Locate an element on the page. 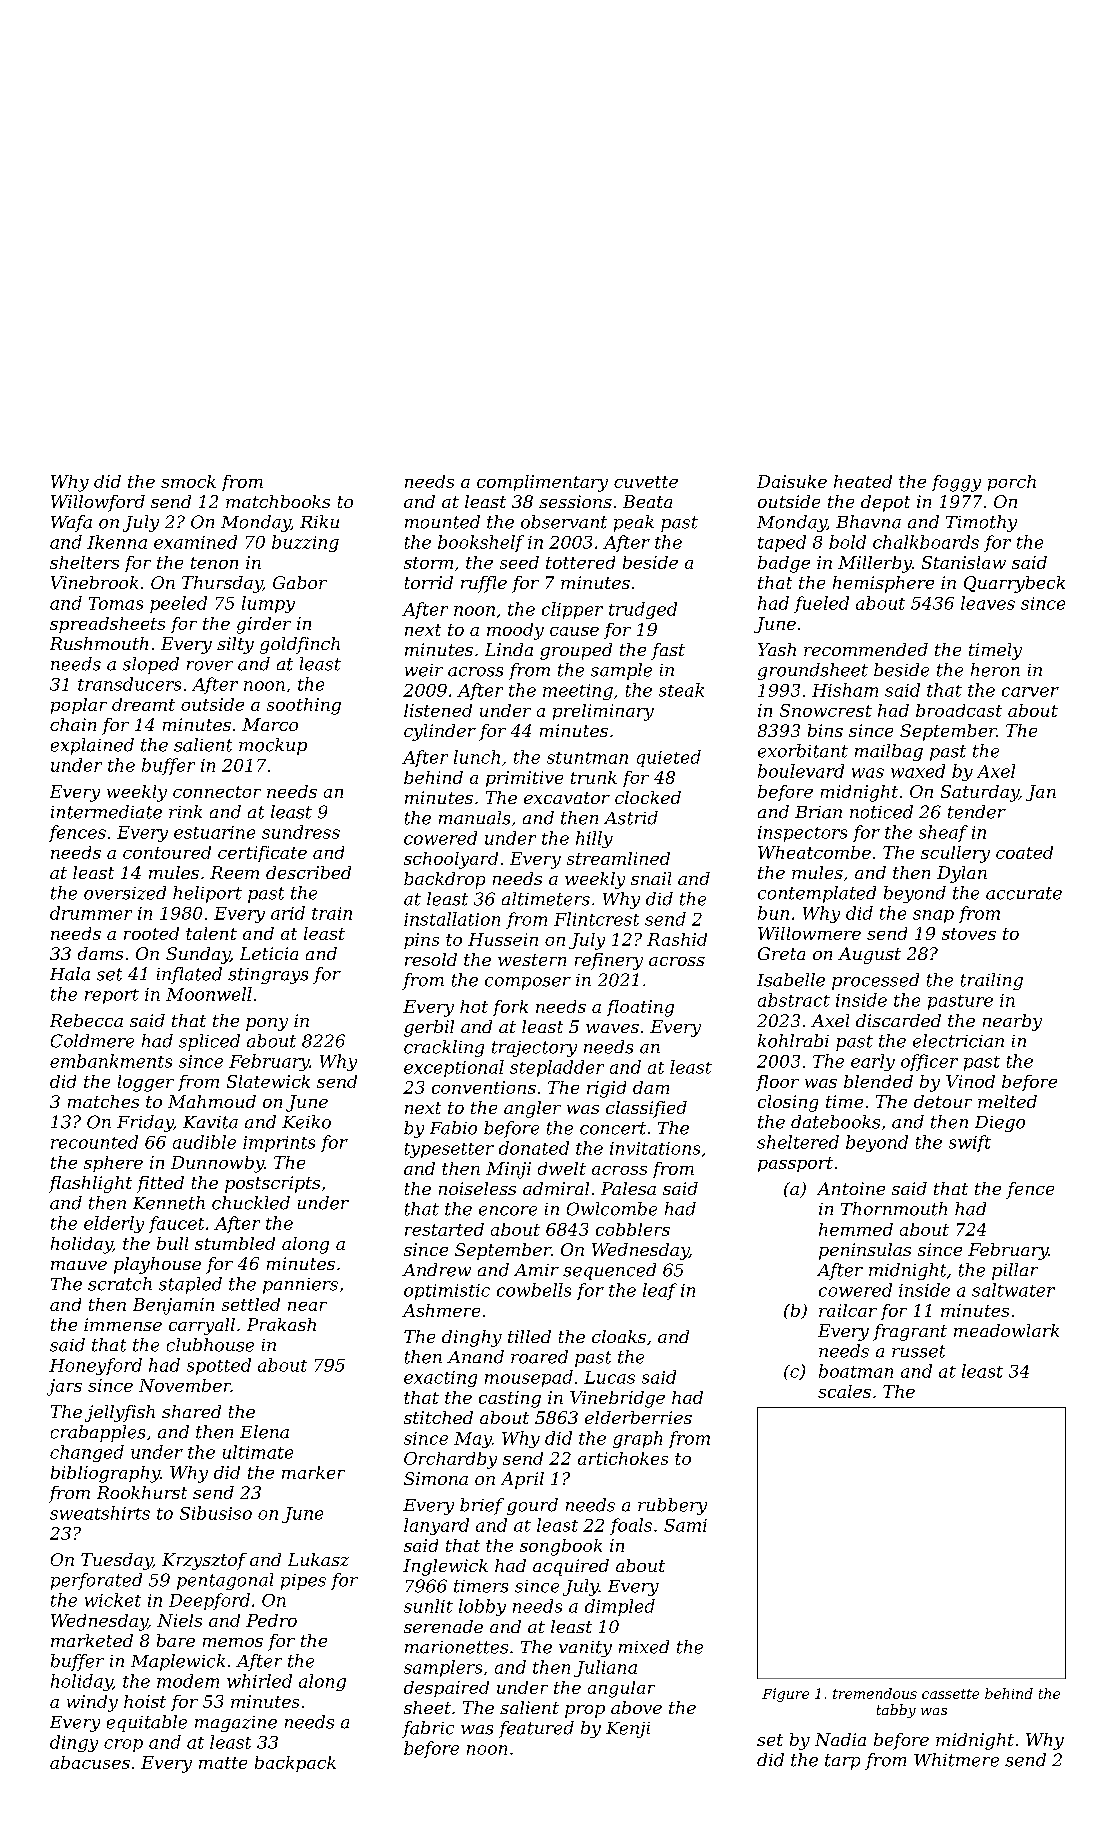  Lucas is located at coordinates (609, 1377).
